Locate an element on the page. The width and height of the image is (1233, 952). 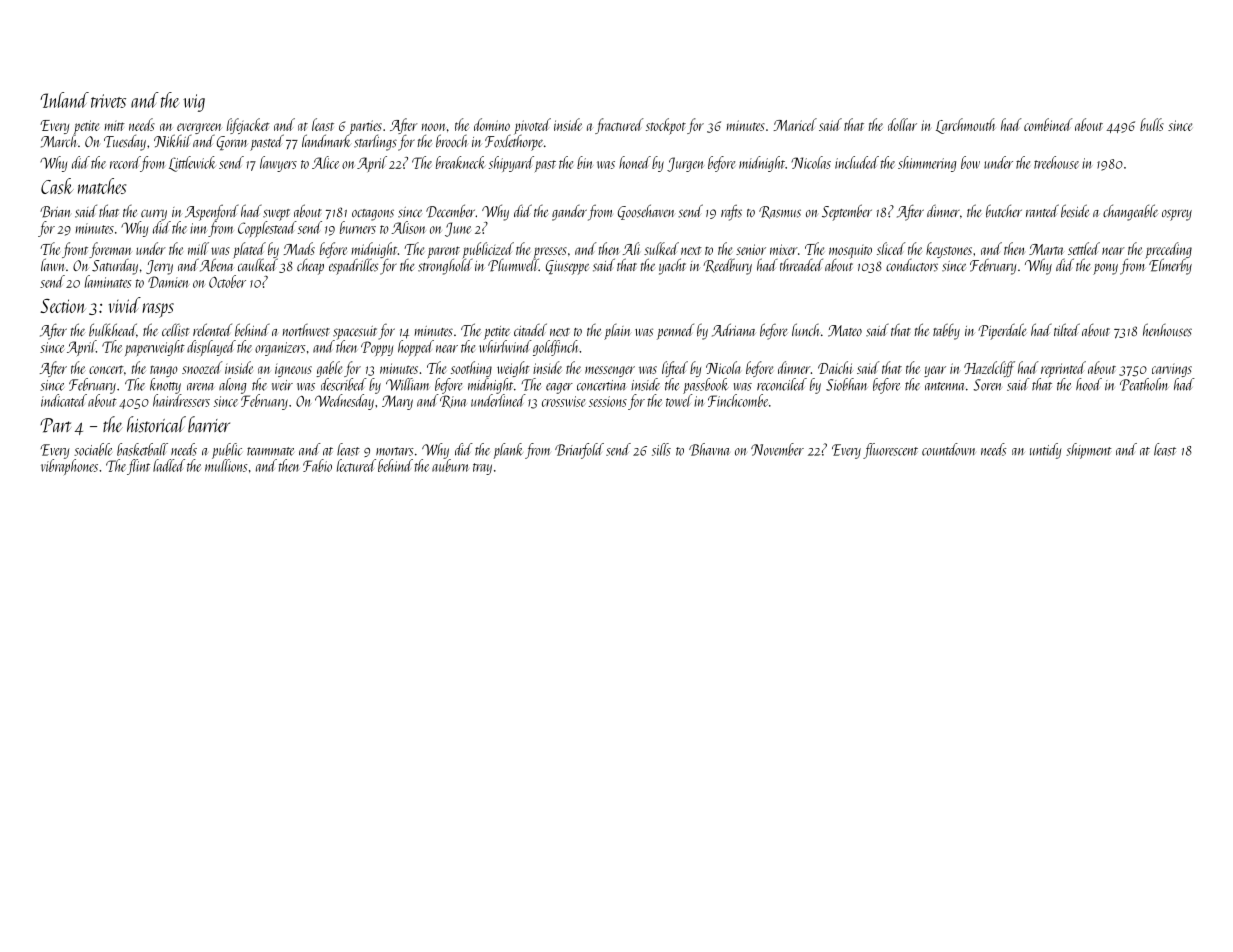
Nikhil is located at coordinates (173, 140).
